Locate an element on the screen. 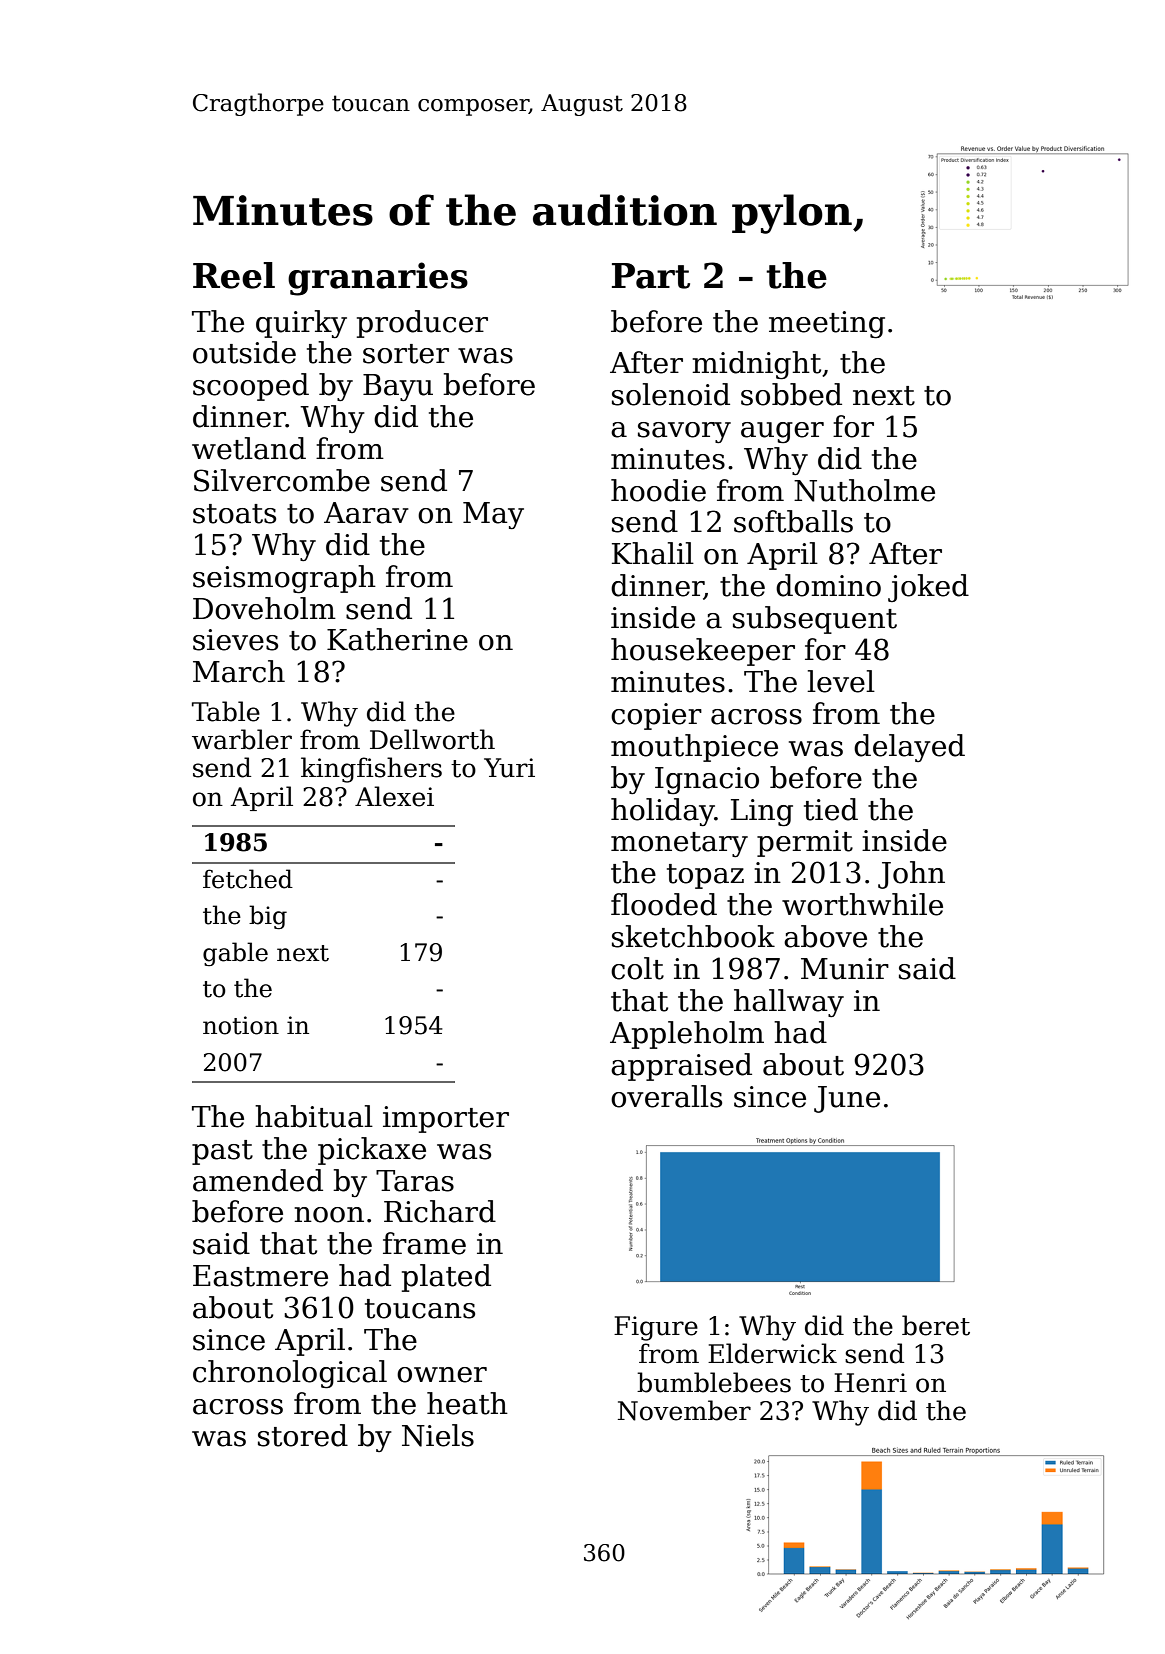 The width and height of the screenshot is (1165, 1654). Elderwick is located at coordinates (772, 1353).
